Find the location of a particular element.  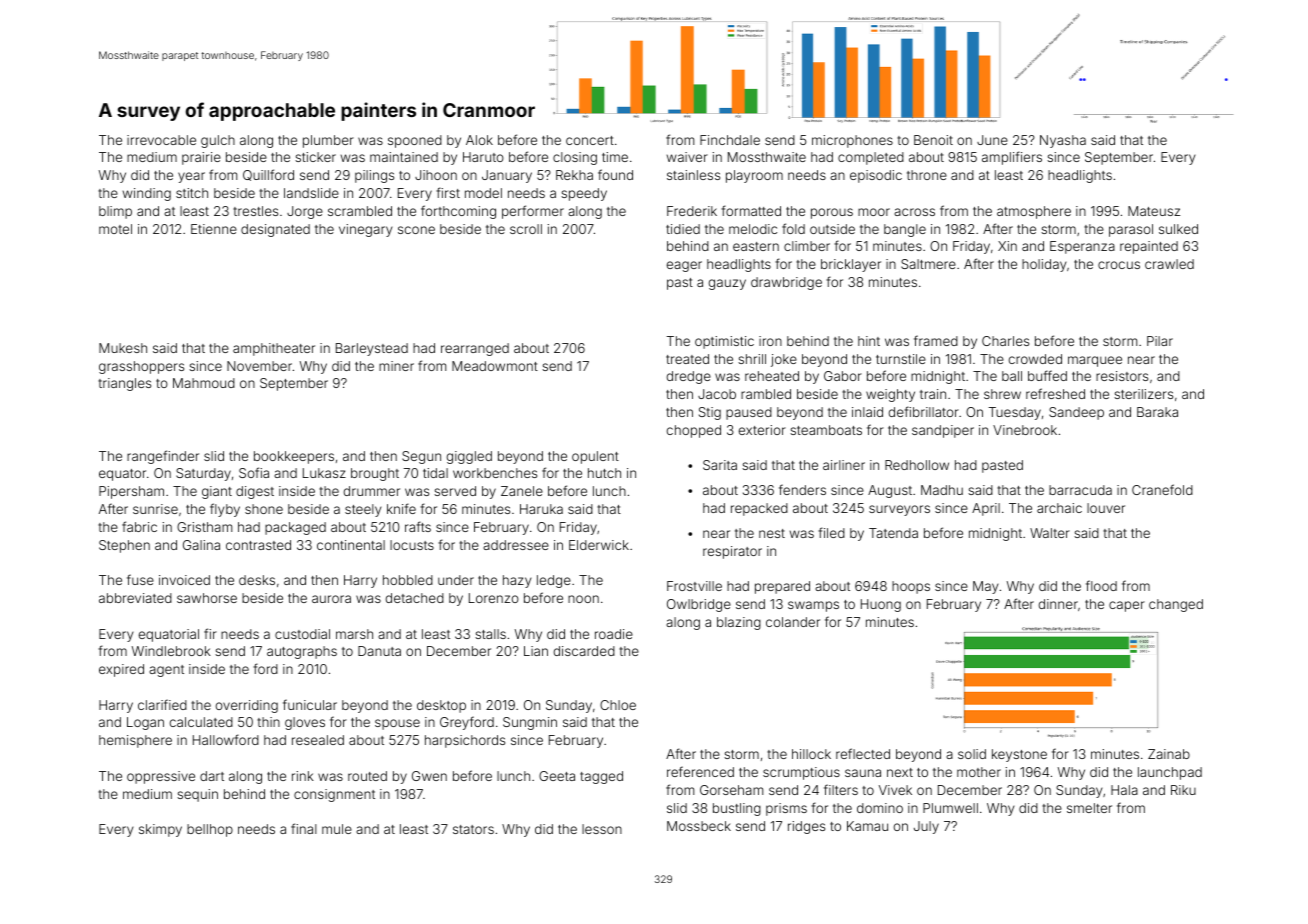

Nyasha is located at coordinates (1063, 141).
